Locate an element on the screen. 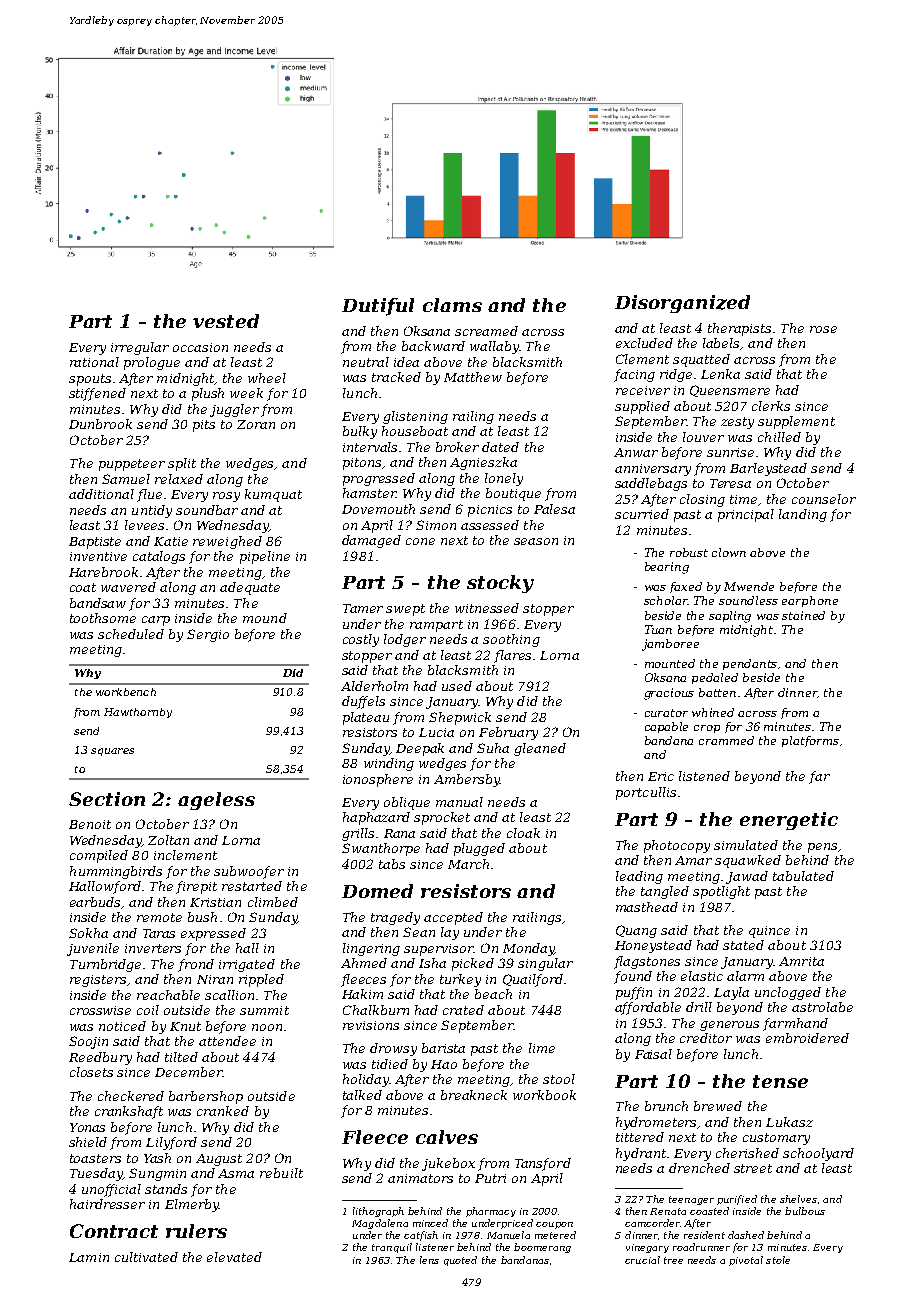 The width and height of the screenshot is (924, 1308). Jawad is located at coordinates (747, 877).
